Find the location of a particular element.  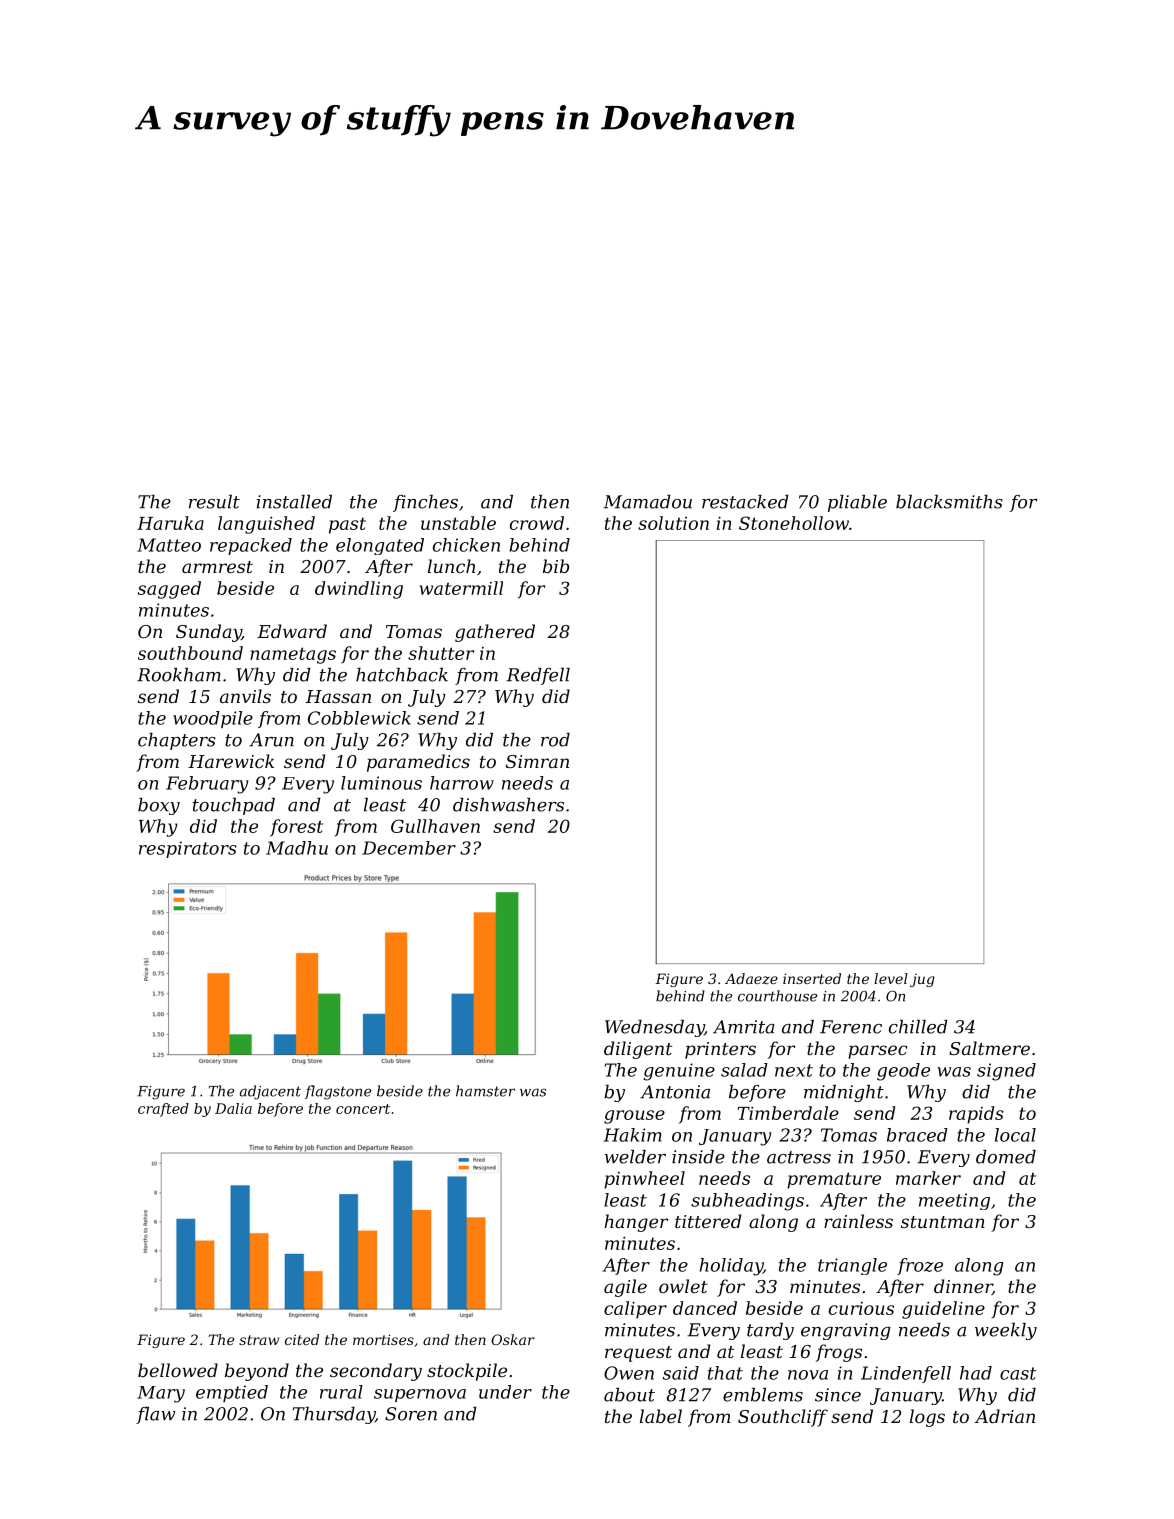

flagstone is located at coordinates (338, 1092).
